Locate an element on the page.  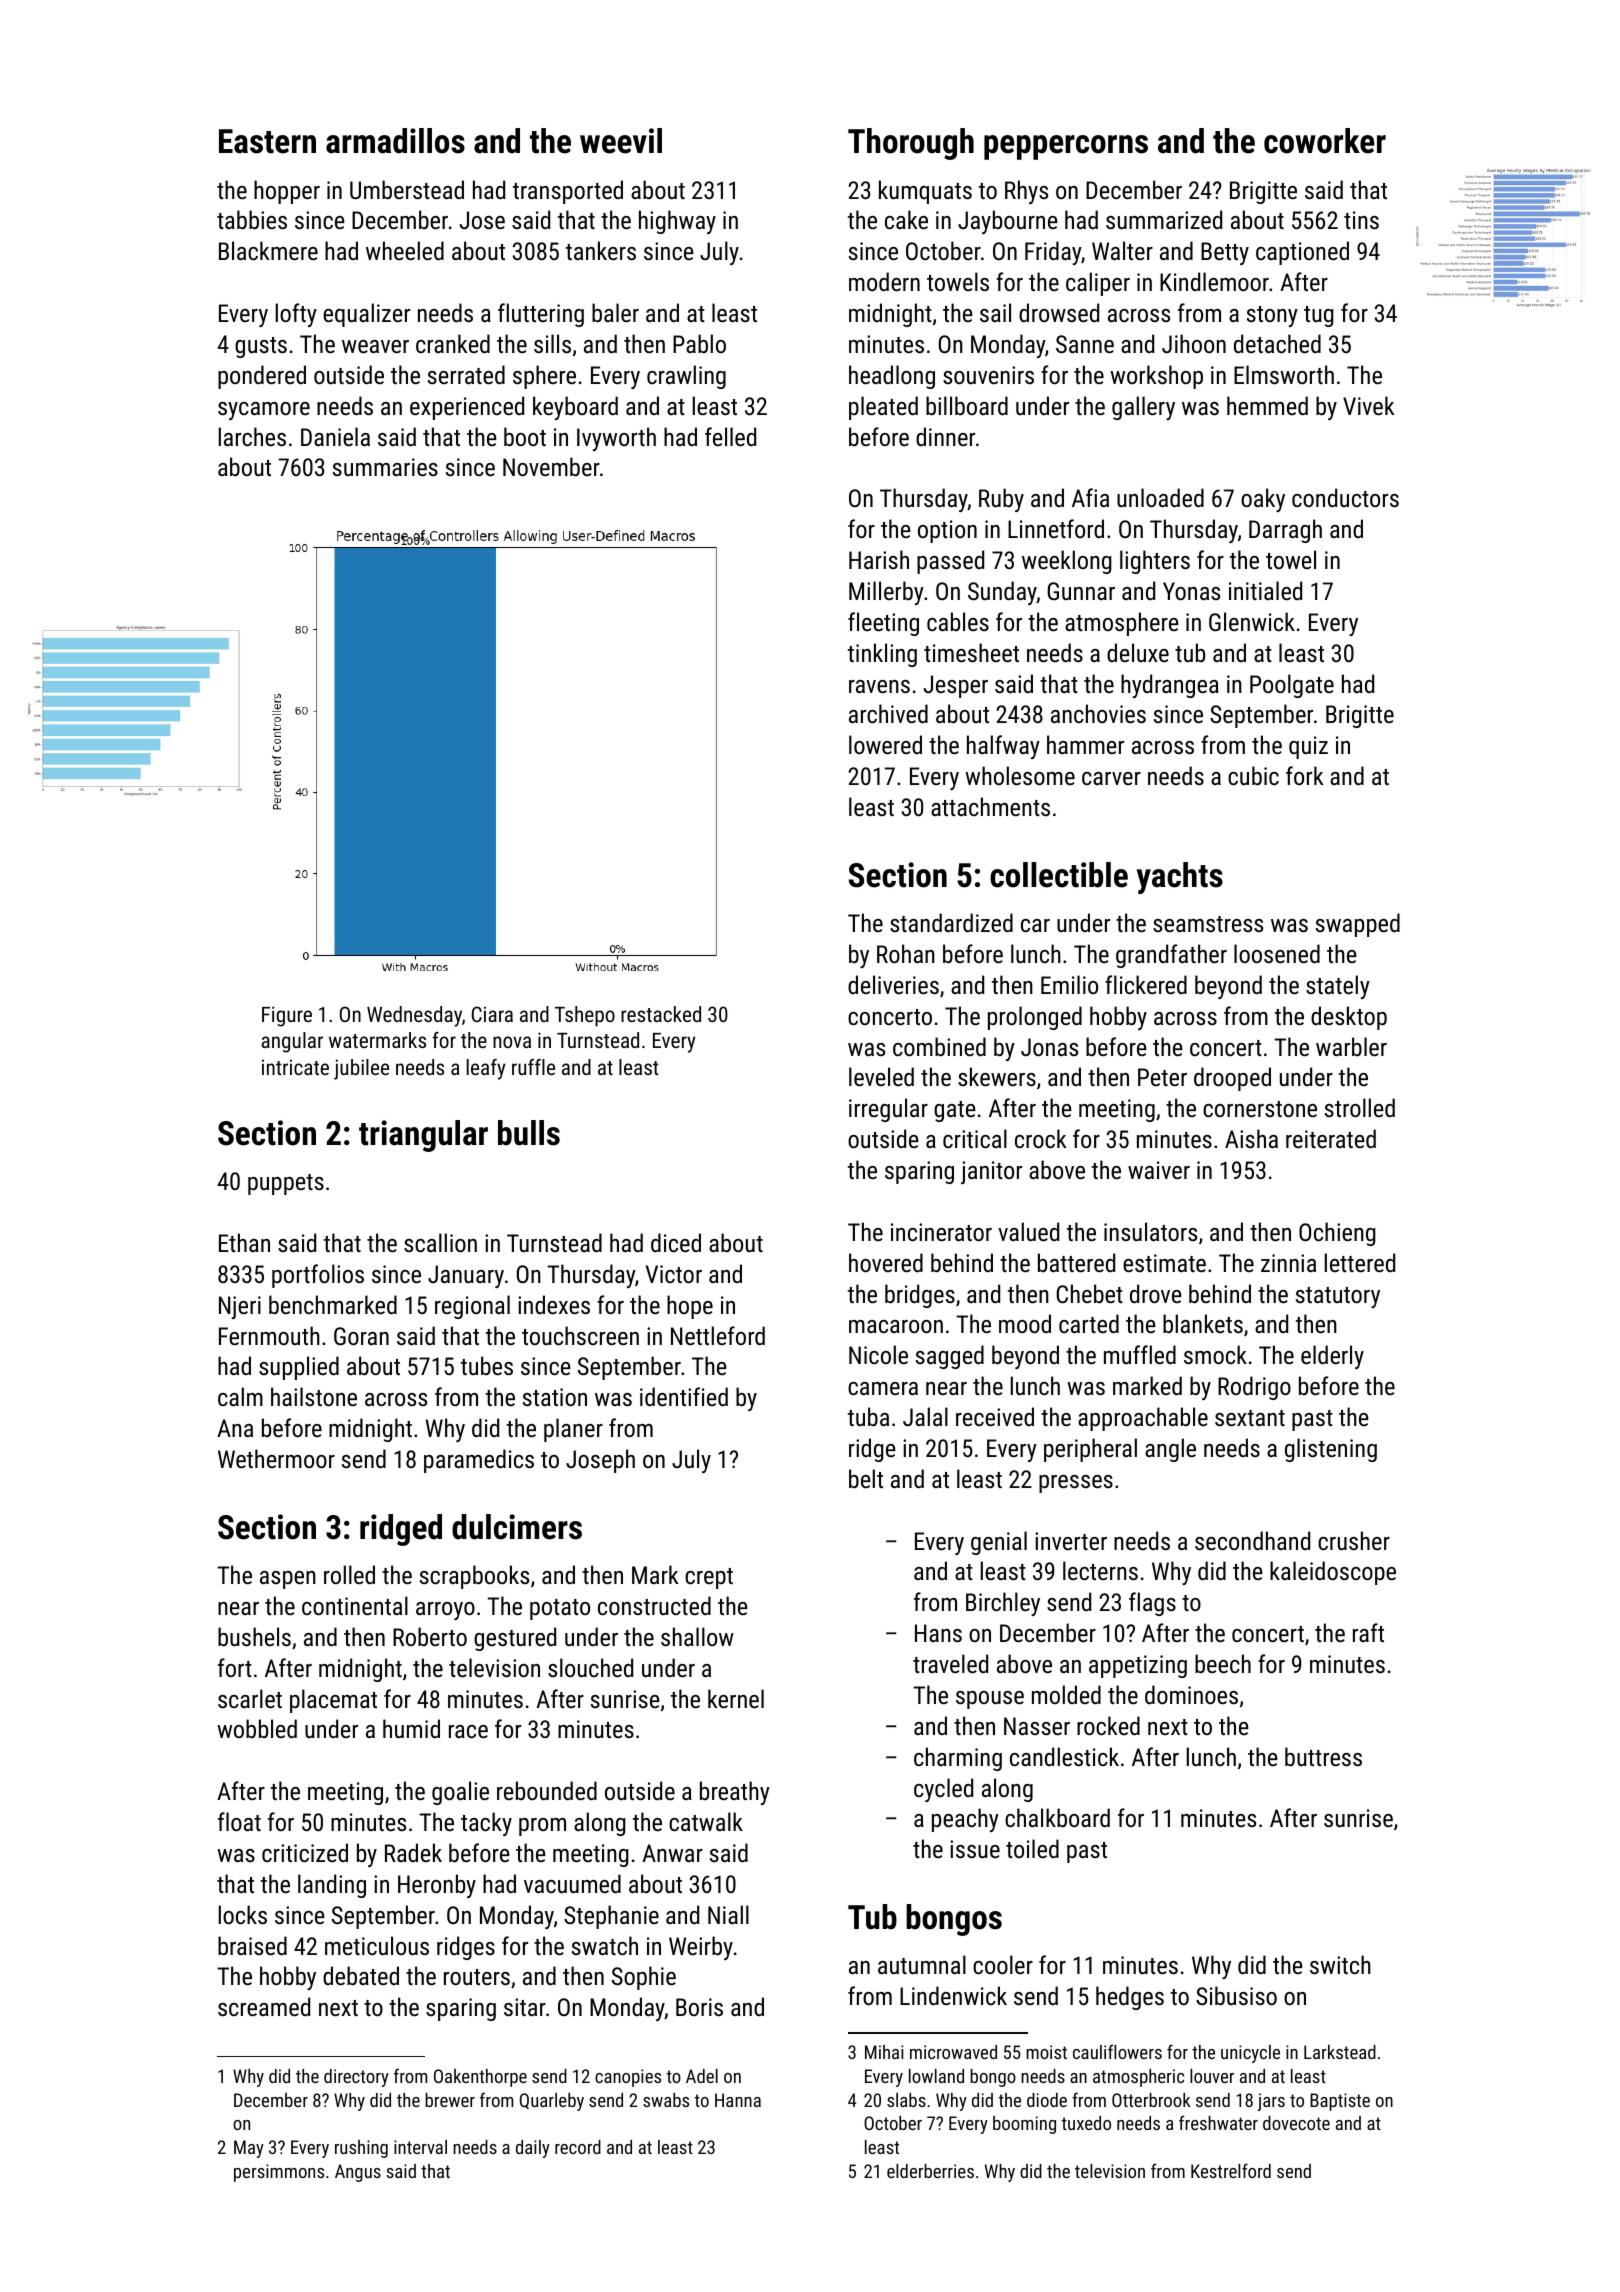
leafy is located at coordinates (486, 1069).
